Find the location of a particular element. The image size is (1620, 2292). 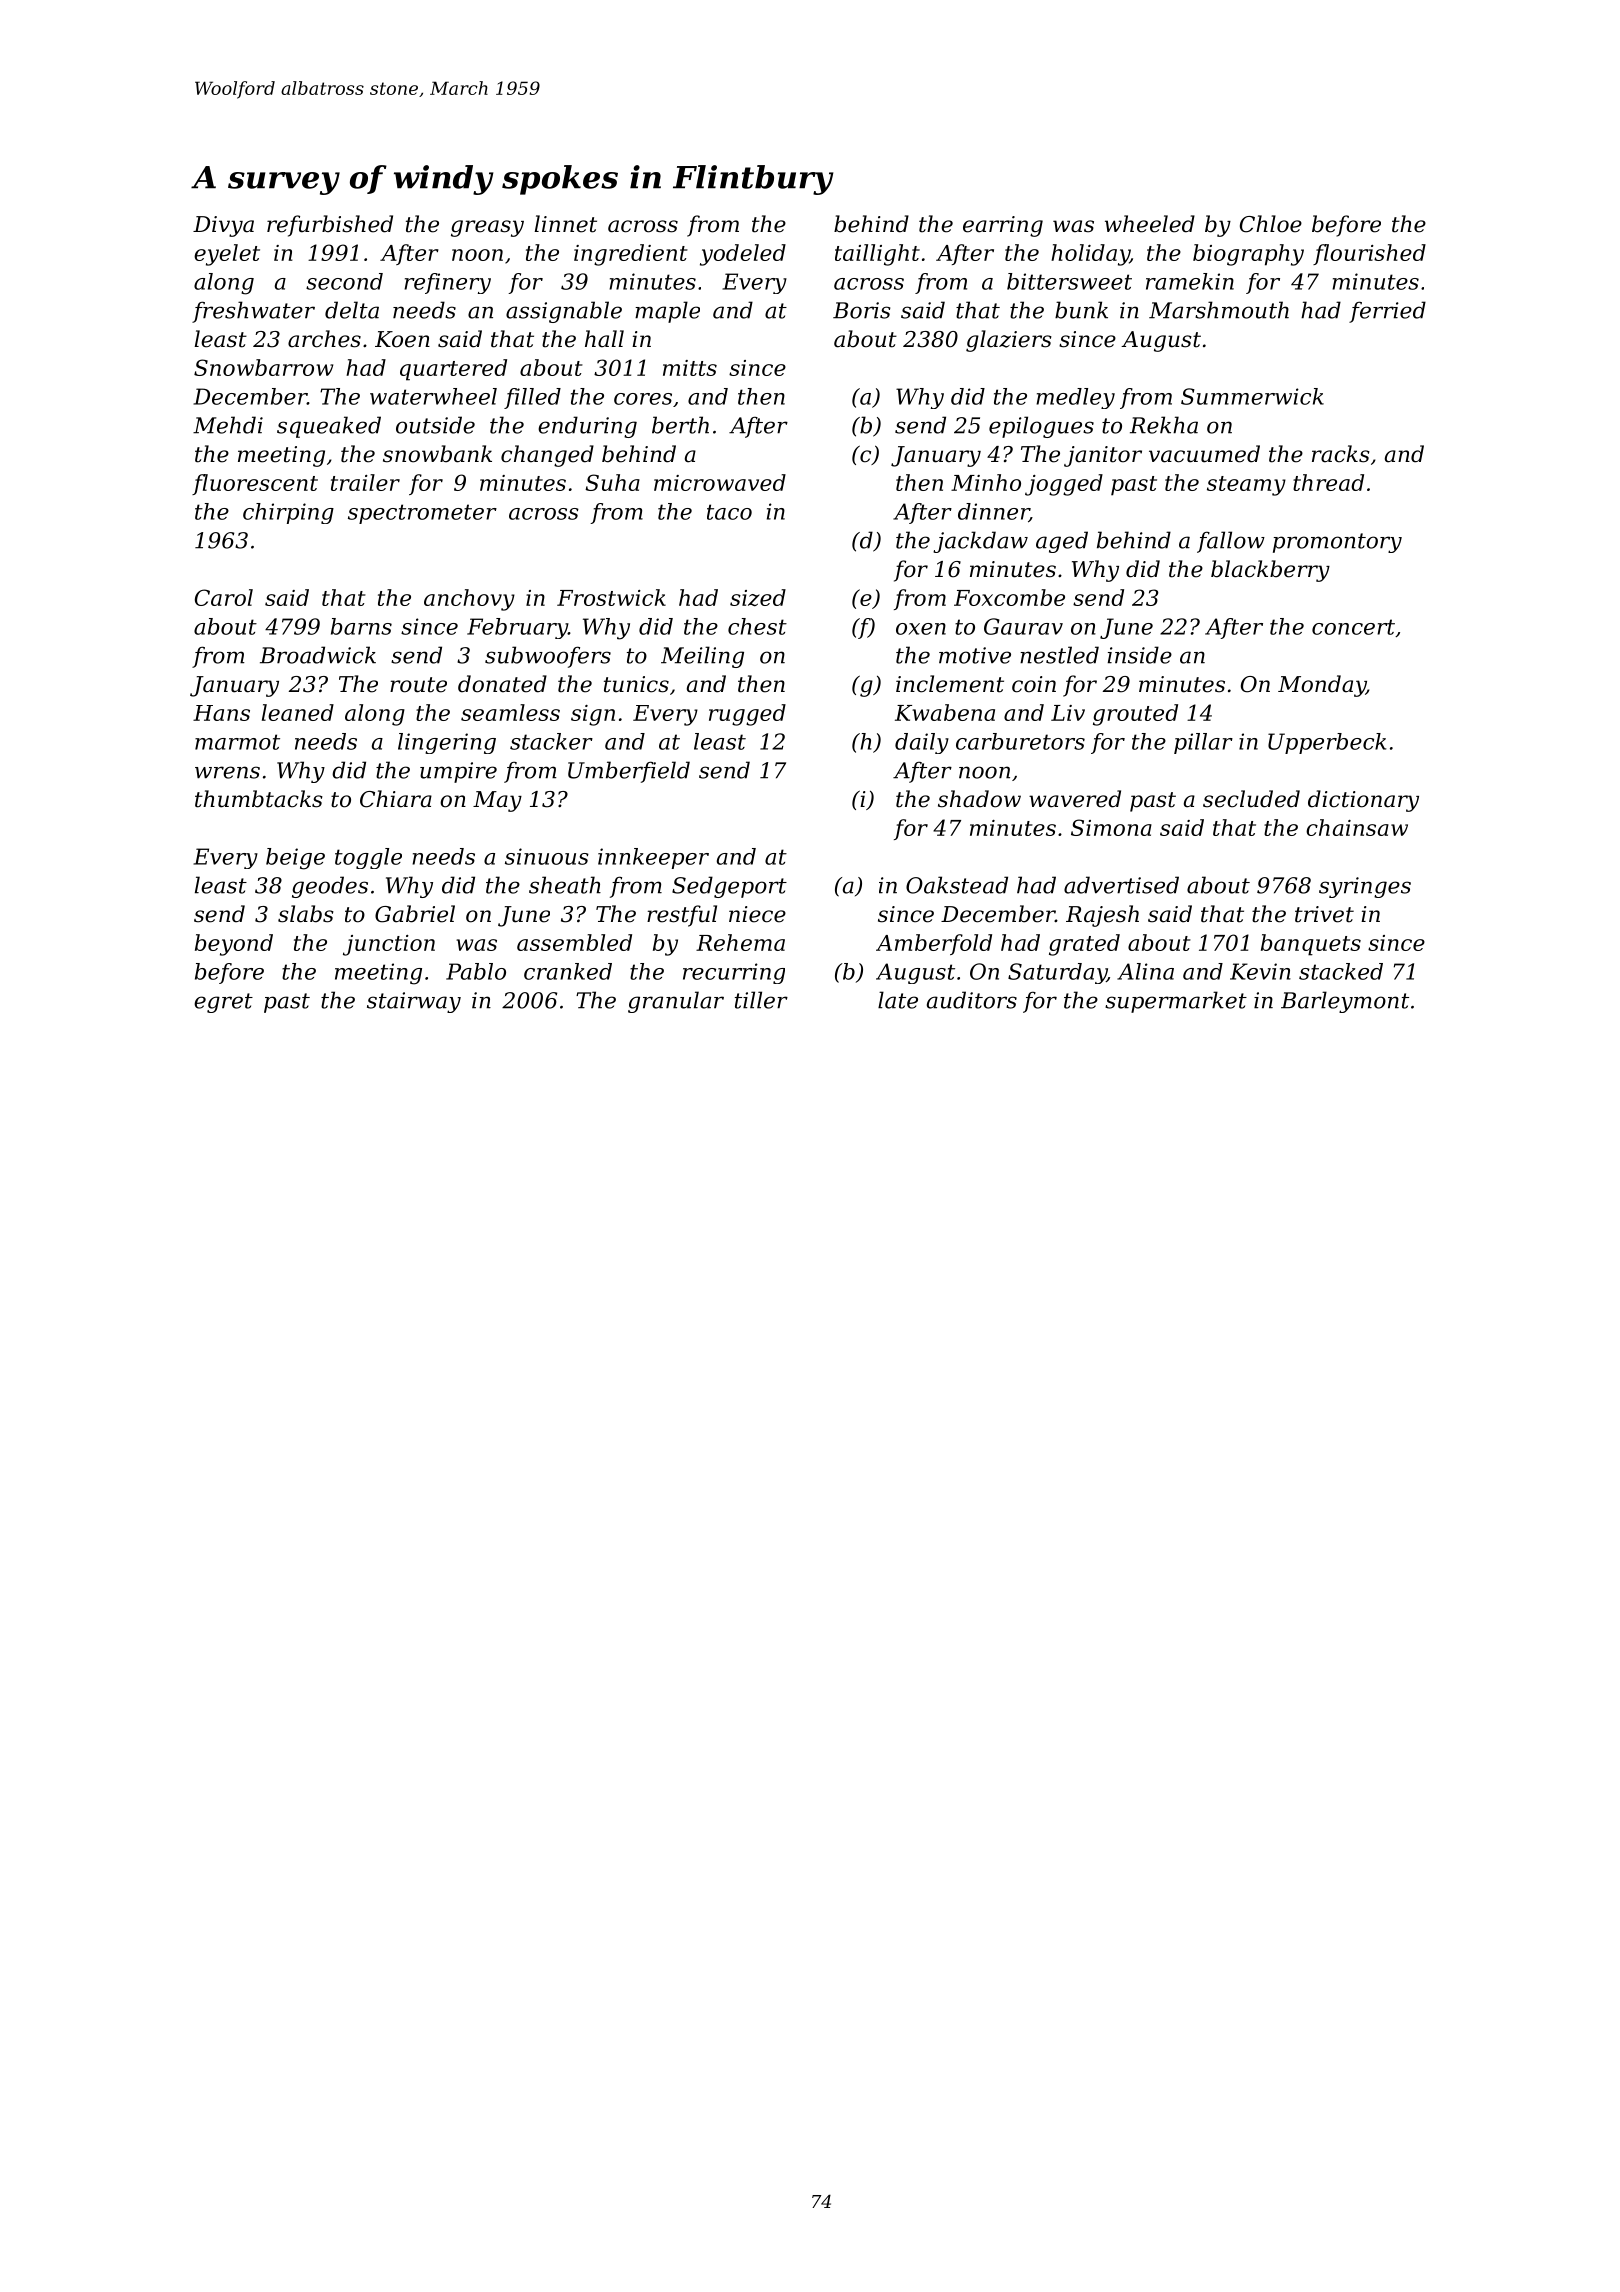

ferried is located at coordinates (1387, 312).
